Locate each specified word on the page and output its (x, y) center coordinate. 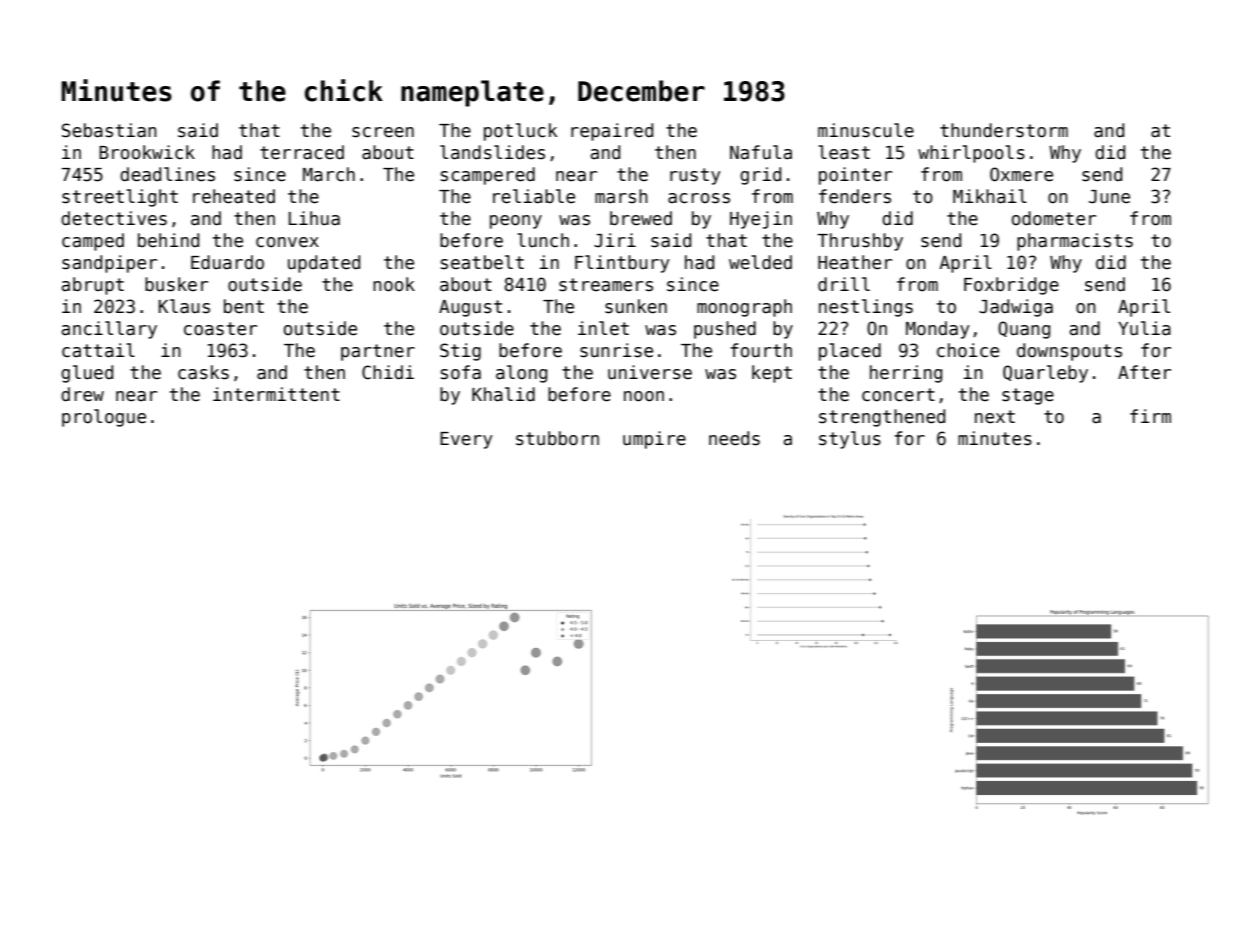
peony (516, 222)
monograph (744, 308)
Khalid (503, 394)
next (995, 417)
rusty (695, 176)
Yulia (1144, 328)
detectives (114, 218)
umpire (654, 440)
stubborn (557, 438)
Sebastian (109, 130)
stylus (850, 440)
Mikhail (990, 196)
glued (87, 374)
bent (244, 306)
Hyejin (761, 220)
